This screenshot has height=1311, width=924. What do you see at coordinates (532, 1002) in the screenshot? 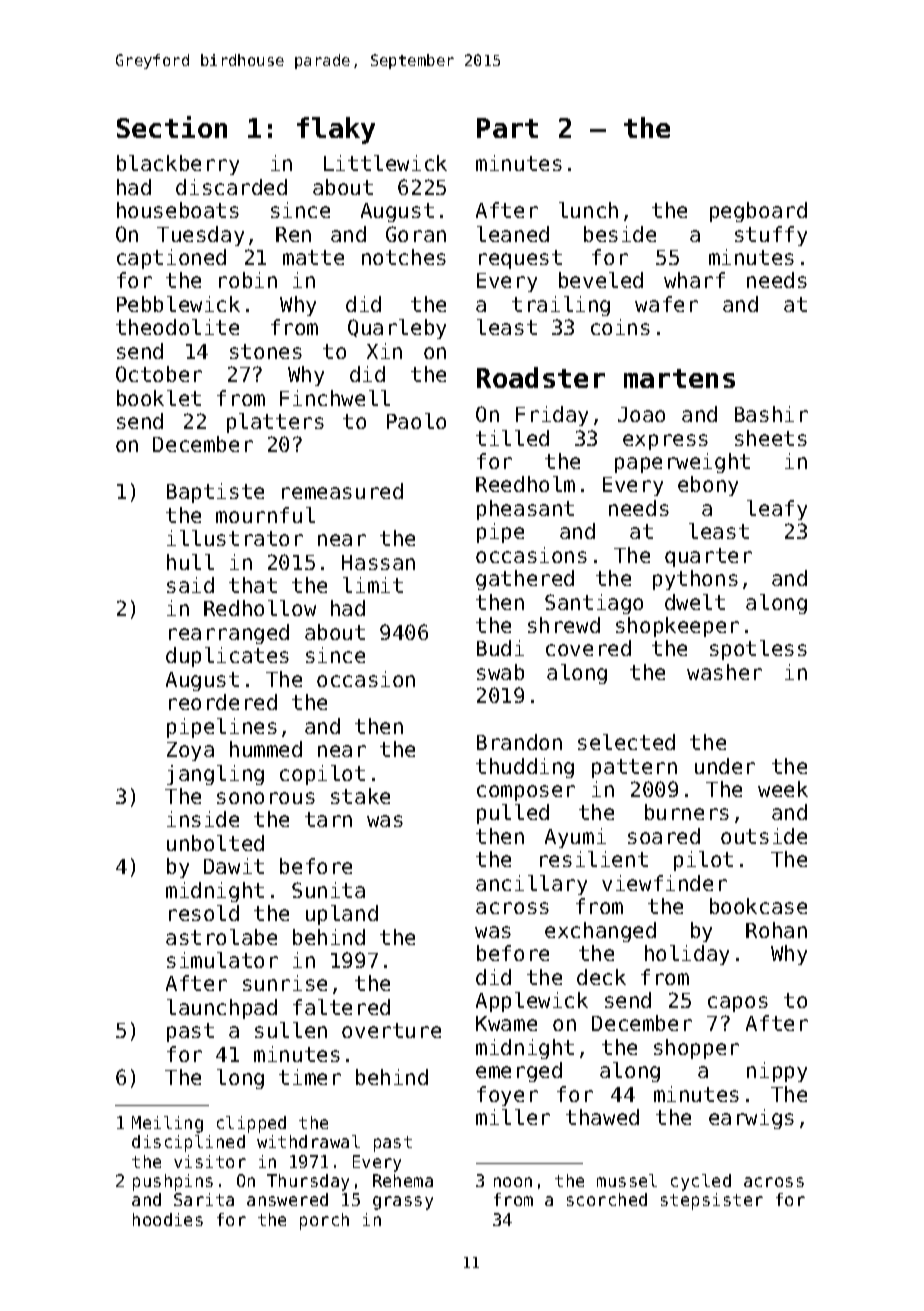
I see `Applewick` at bounding box center [532, 1002].
